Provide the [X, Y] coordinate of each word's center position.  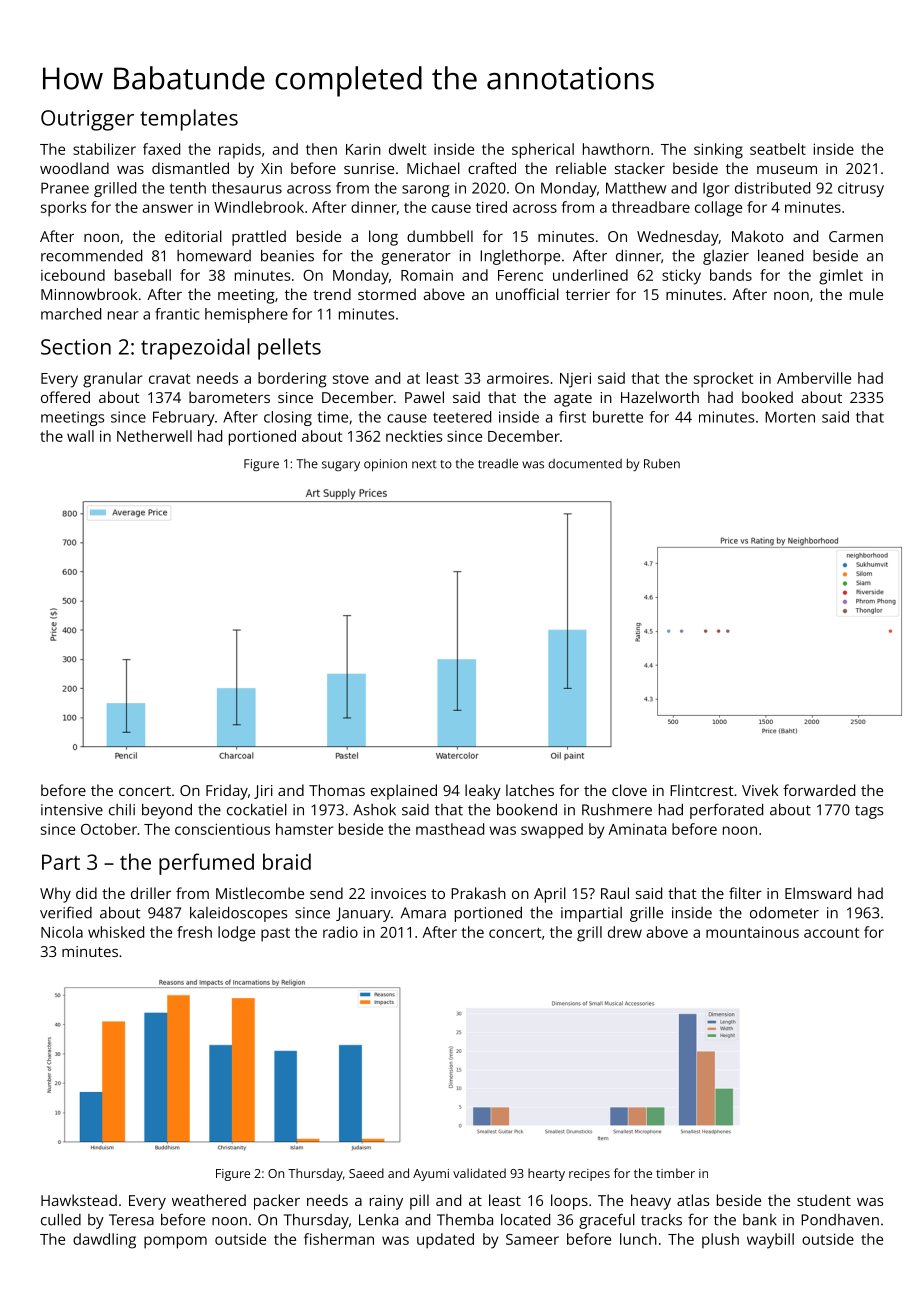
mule [866, 294]
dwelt [407, 149]
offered [65, 397]
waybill [770, 1241]
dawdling [104, 1241]
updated [445, 1241]
